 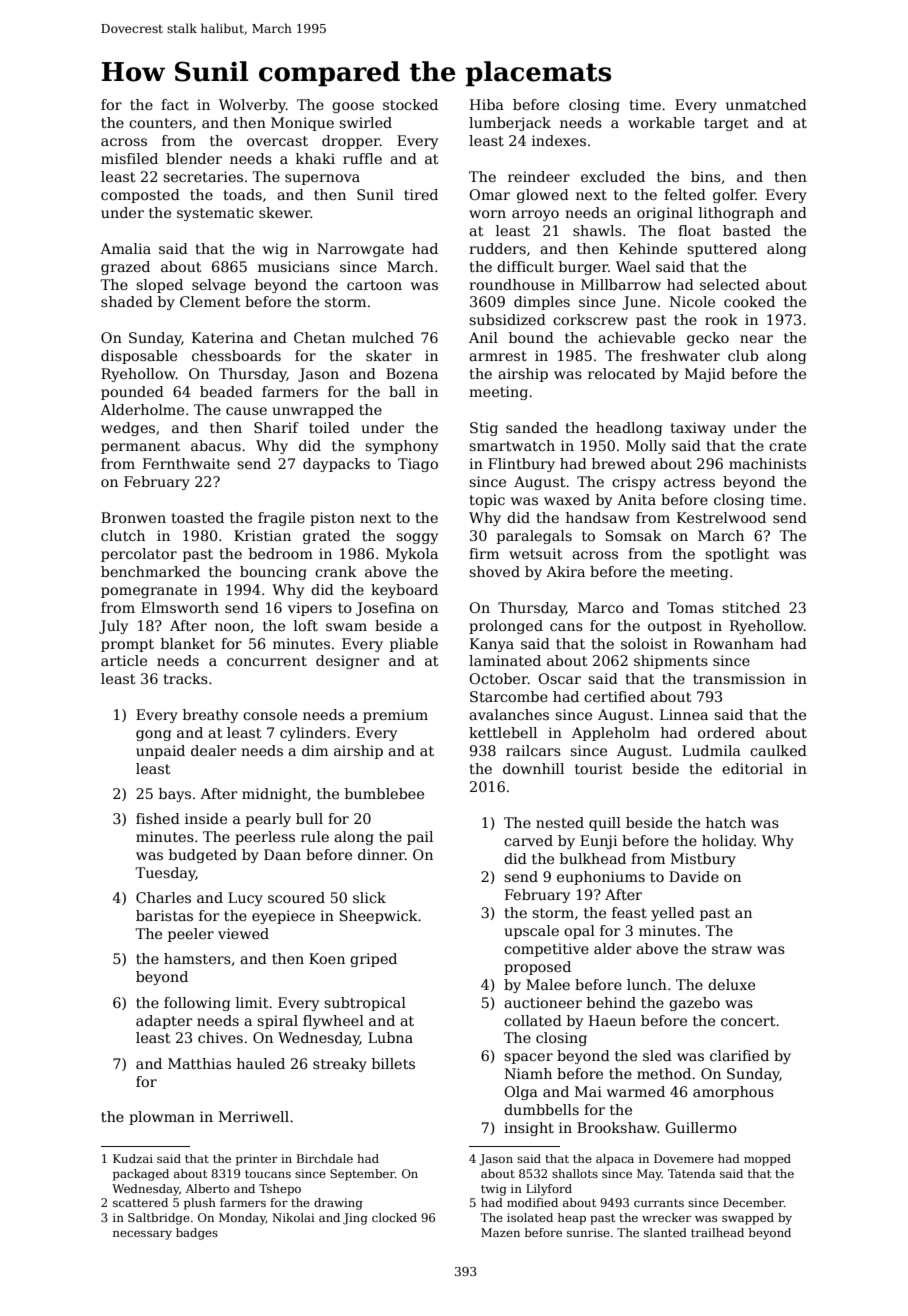 What do you see at coordinates (418, 465) in the image?
I see `Tiago` at bounding box center [418, 465].
